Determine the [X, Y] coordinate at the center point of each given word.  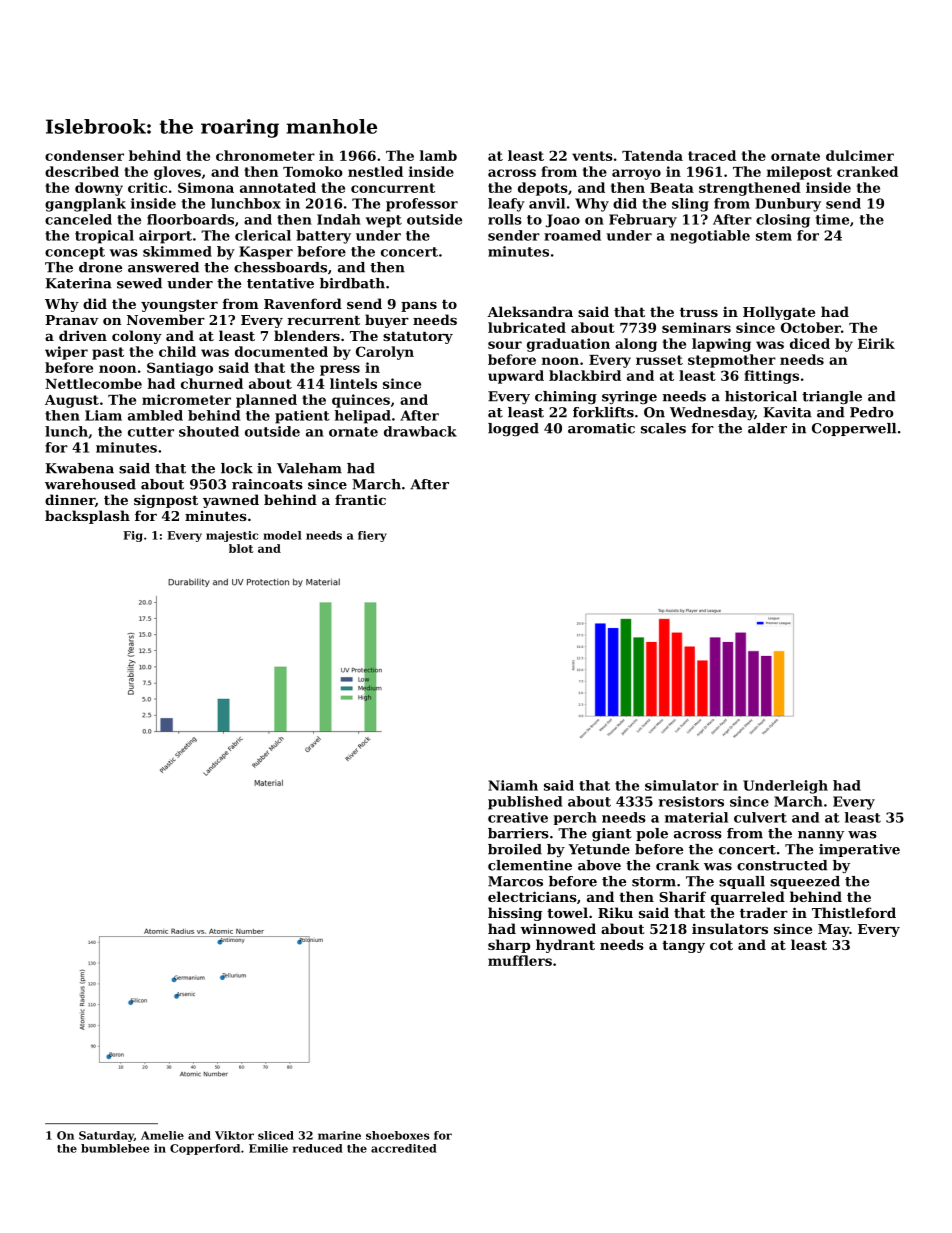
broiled [515, 849]
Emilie [268, 1148]
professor [422, 205]
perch [575, 818]
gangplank [85, 205]
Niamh [513, 785]
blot [241, 548]
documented [281, 351]
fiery [372, 536]
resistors [691, 801]
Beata [672, 188]
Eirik [876, 343]
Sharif [682, 896]
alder [767, 428]
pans [419, 307]
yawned [231, 501]
